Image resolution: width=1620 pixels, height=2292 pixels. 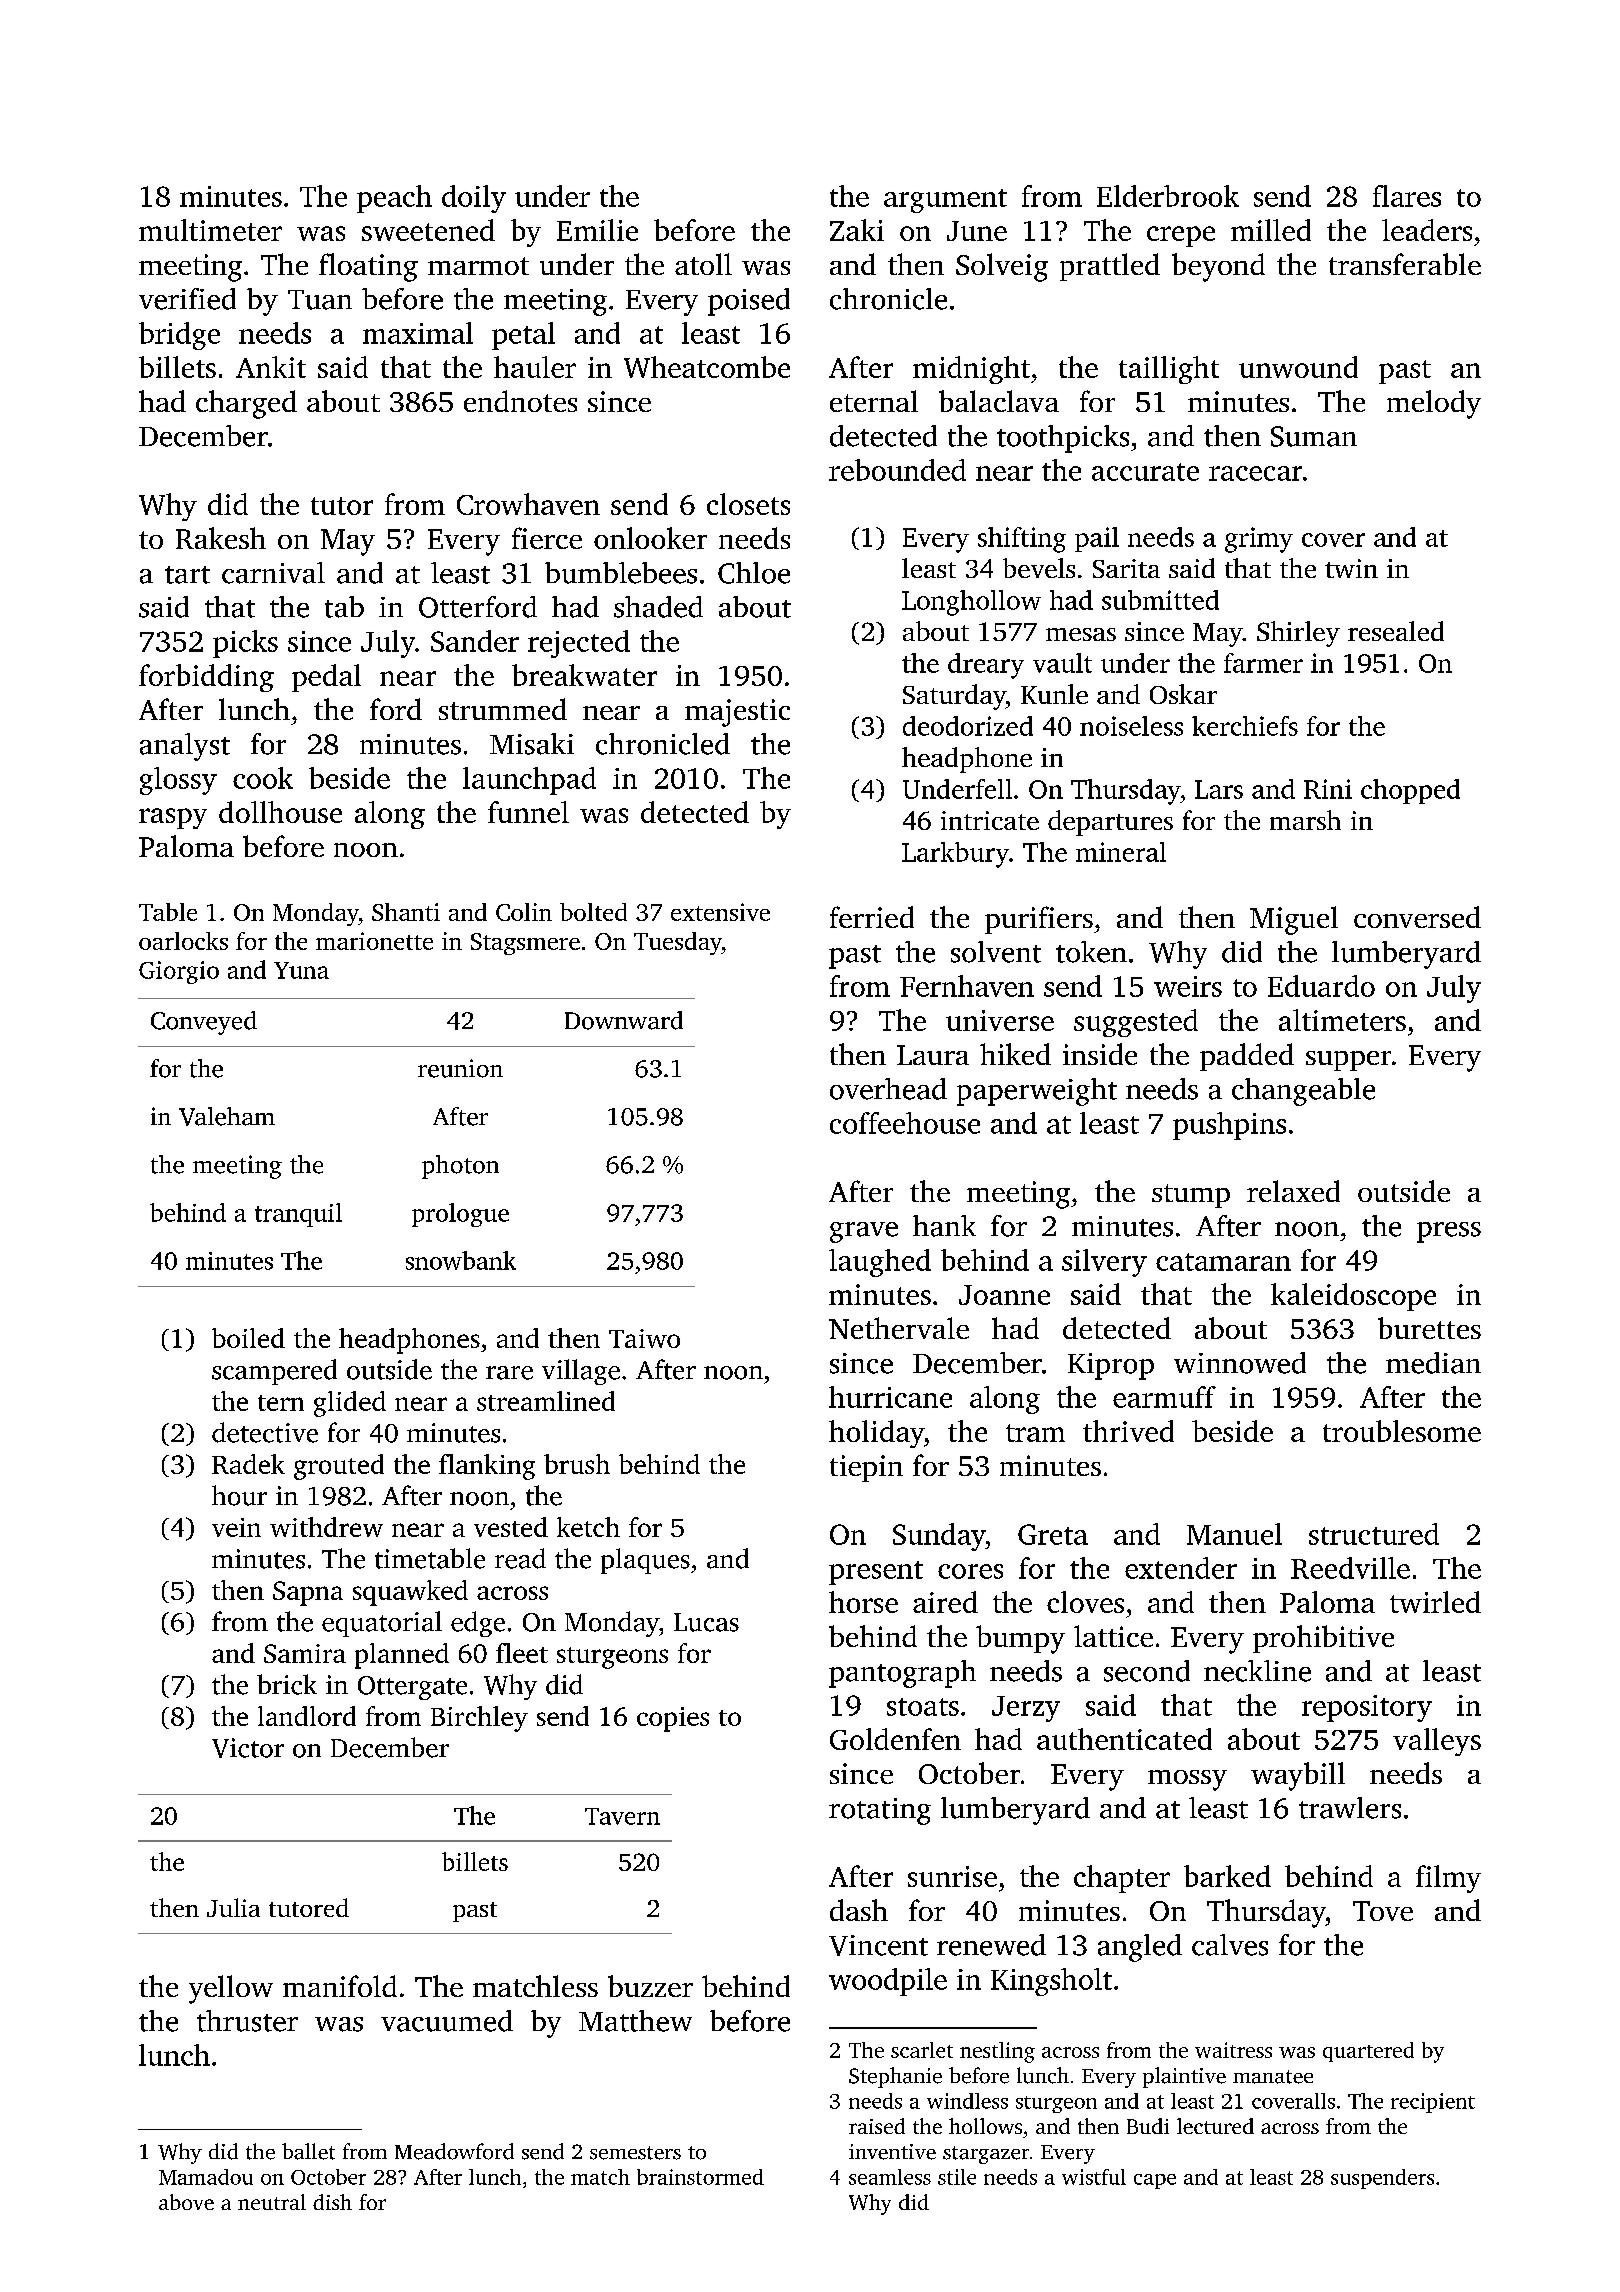 What do you see at coordinates (707, 367) in the screenshot?
I see `Wheatcombe` at bounding box center [707, 367].
